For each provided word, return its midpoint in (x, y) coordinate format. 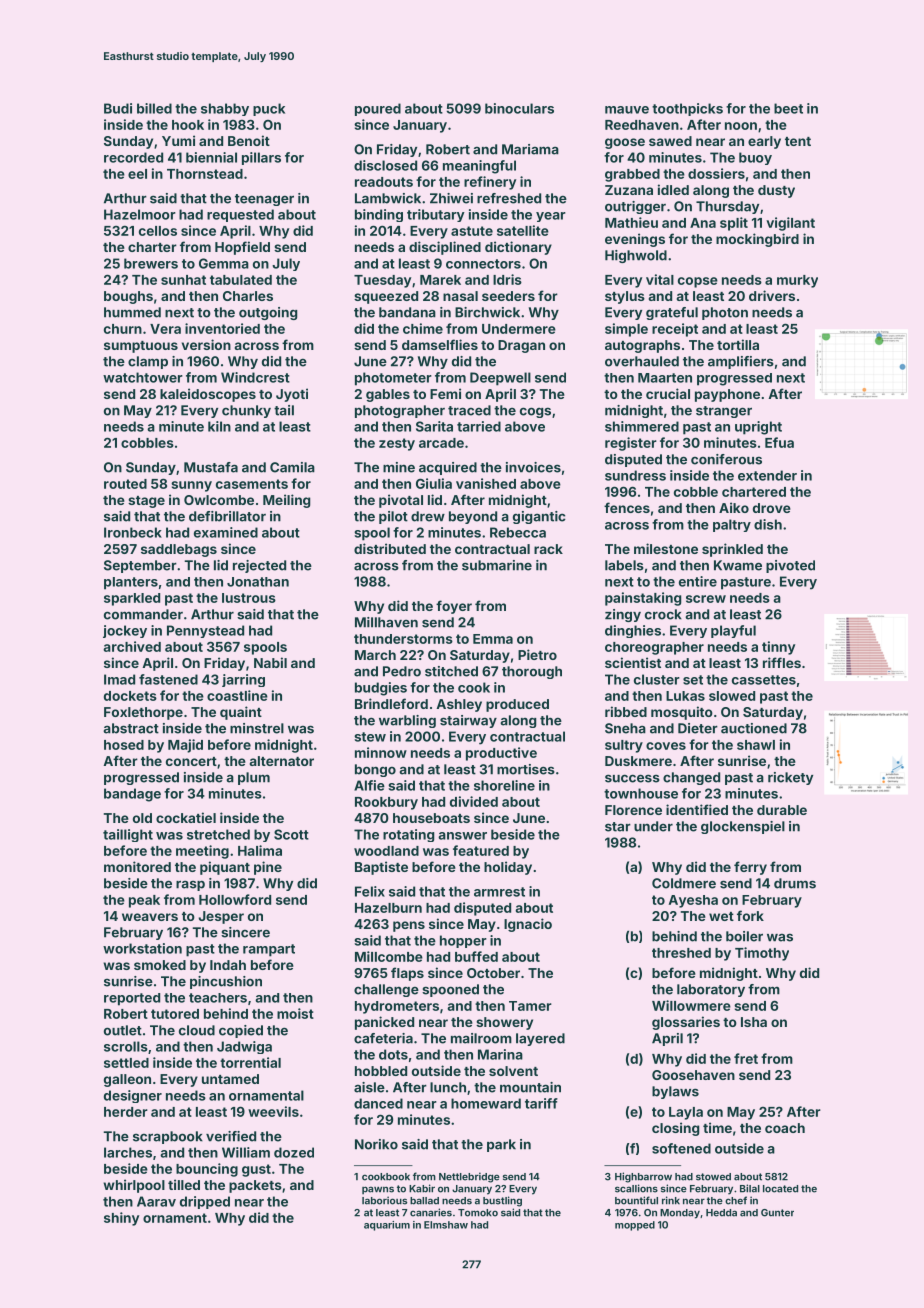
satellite (523, 230)
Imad (119, 679)
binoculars (519, 108)
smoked (160, 965)
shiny (121, 1219)
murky (797, 281)
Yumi (178, 140)
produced (517, 705)
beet (788, 108)
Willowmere (691, 1005)
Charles (248, 296)
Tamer (530, 1006)
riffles (782, 662)
